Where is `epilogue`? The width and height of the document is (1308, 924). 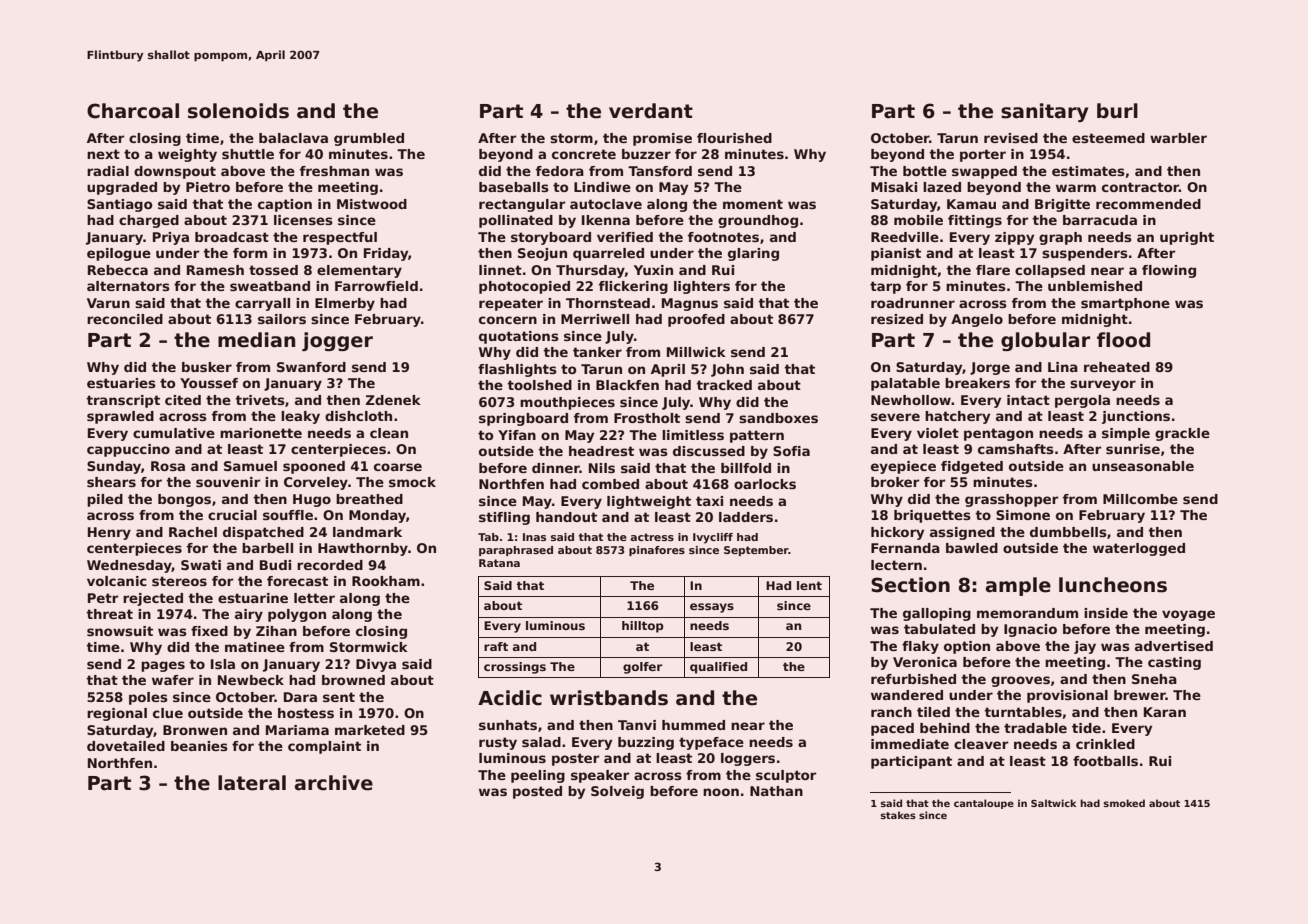 epilogue is located at coordinates (119, 254).
